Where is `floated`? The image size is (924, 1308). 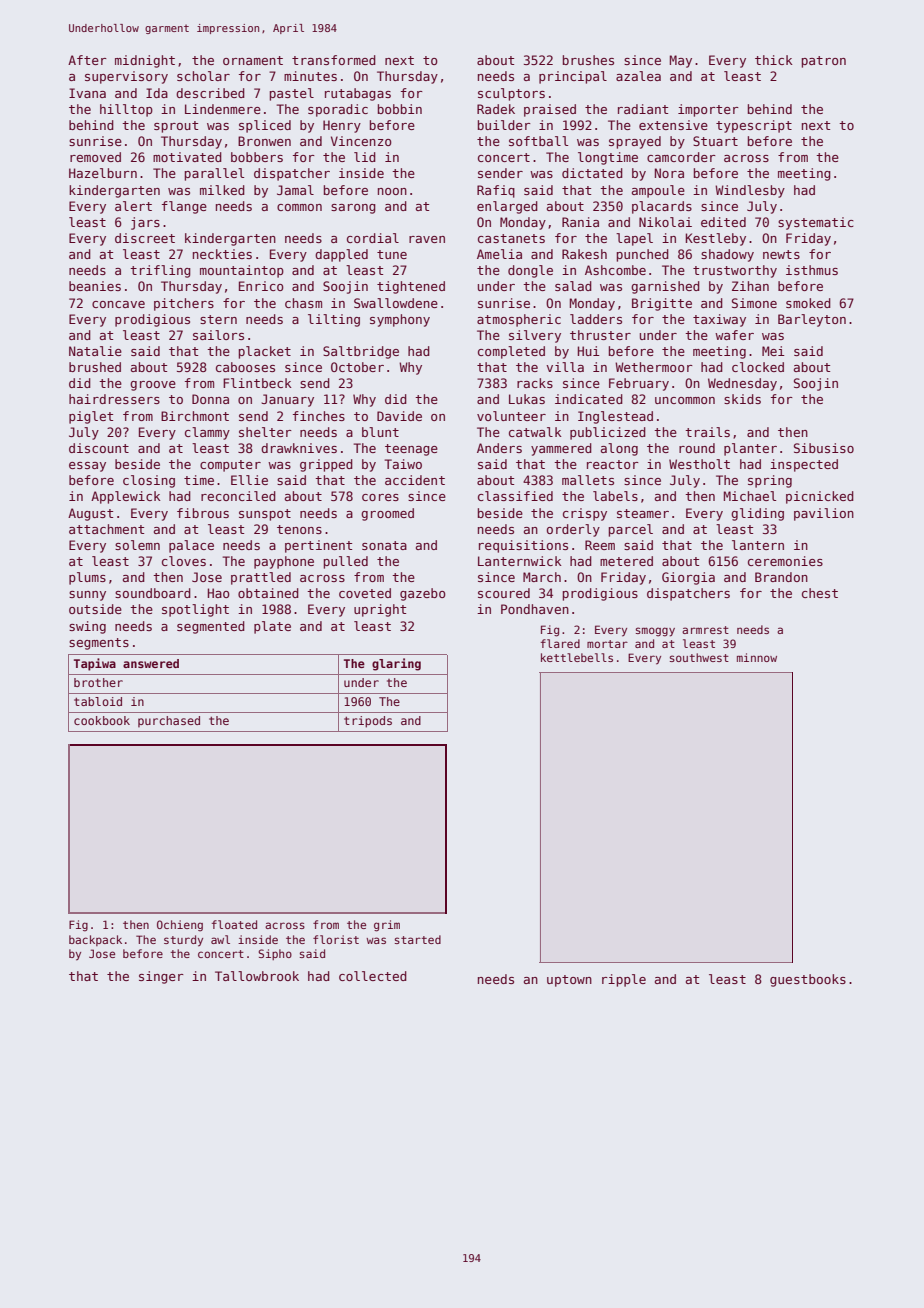 floated is located at coordinates (234, 924).
